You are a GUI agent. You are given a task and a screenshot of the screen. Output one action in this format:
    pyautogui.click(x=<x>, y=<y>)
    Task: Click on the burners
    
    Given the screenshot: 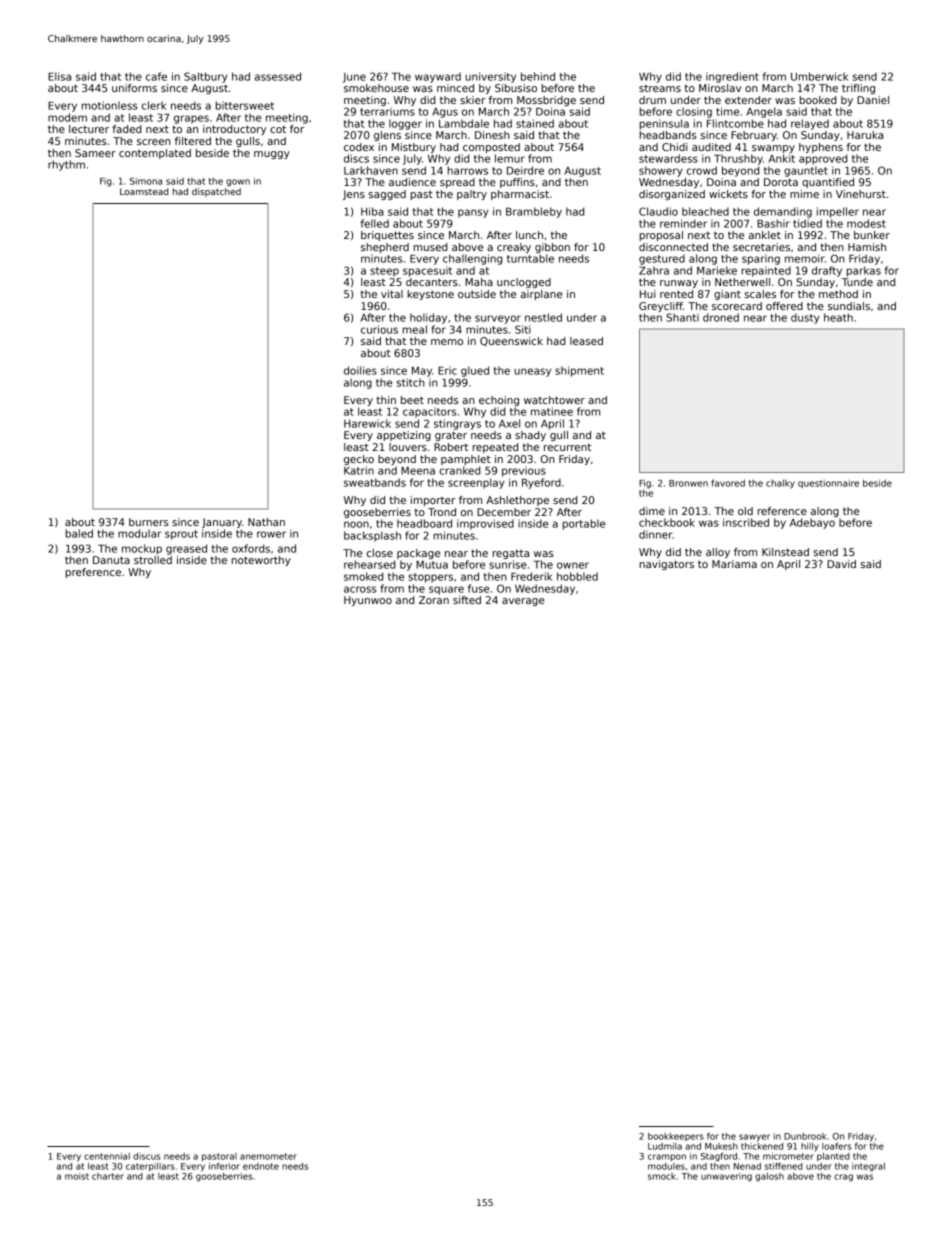 What is the action you would take?
    pyautogui.click(x=149, y=522)
